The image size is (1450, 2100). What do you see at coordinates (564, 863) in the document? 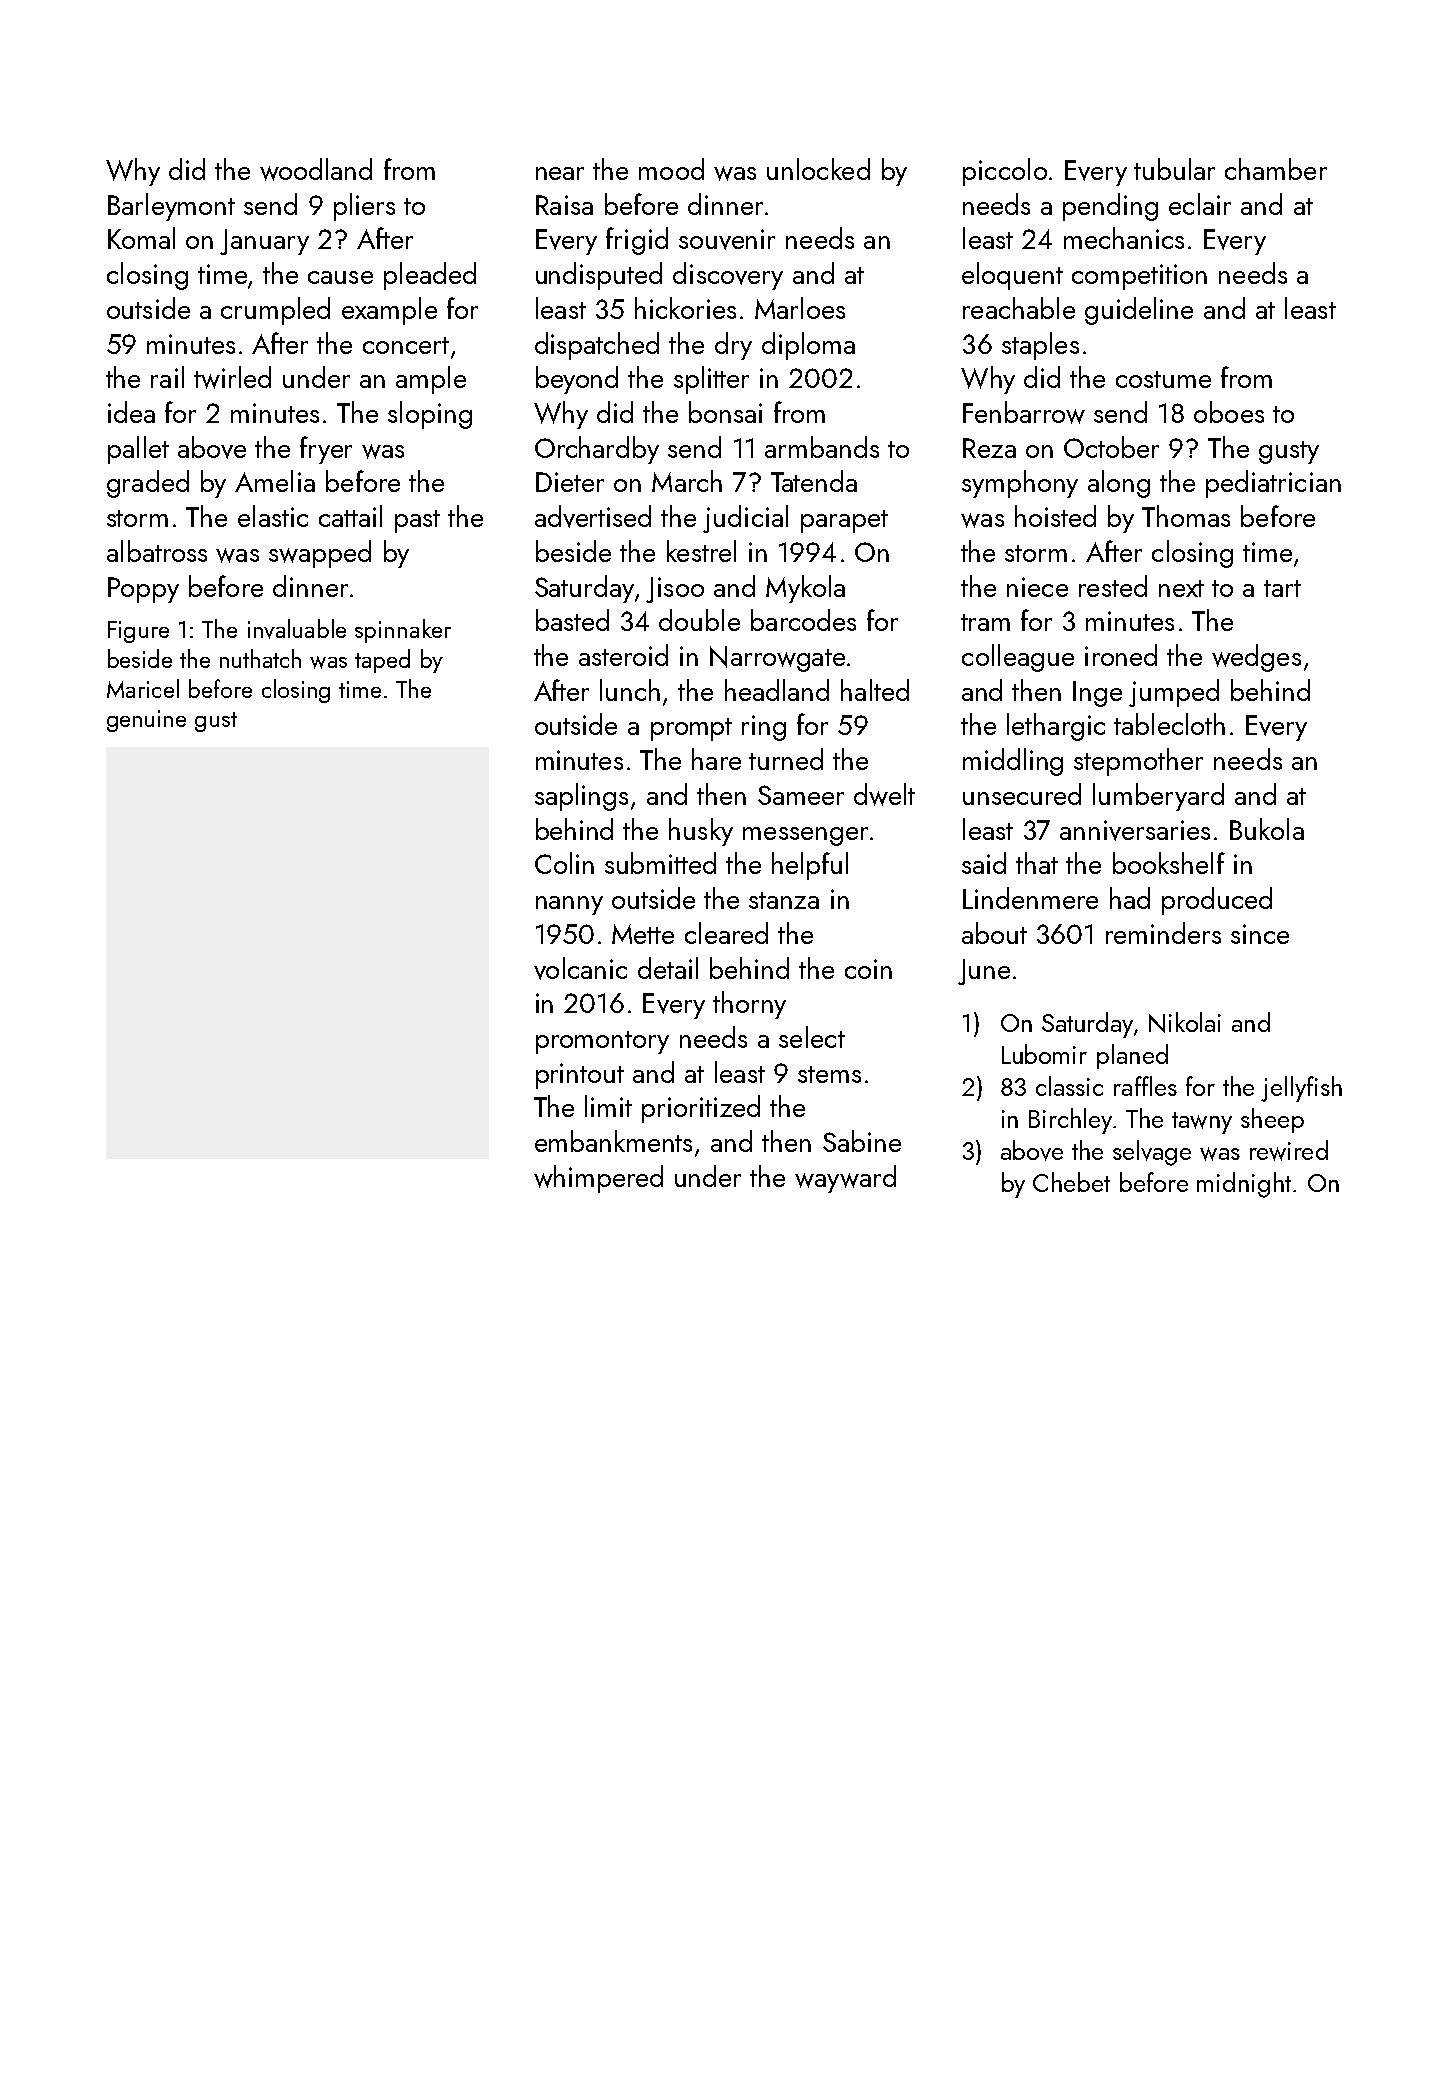
I see `Colin` at bounding box center [564, 863].
